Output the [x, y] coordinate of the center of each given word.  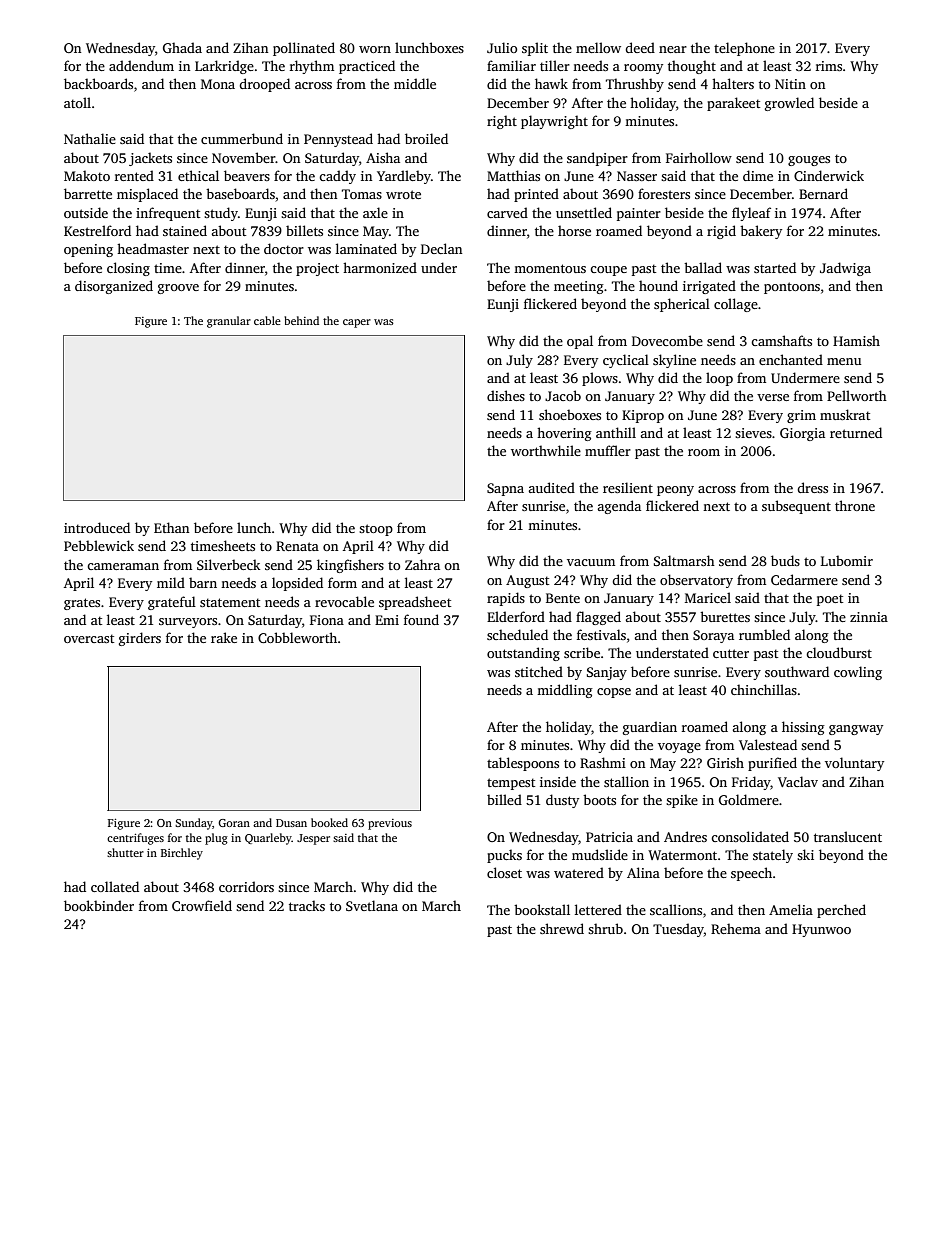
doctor [284, 248]
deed [640, 47]
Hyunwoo [821, 930]
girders [140, 639]
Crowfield [202, 905]
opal [580, 342]
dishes [506, 395]
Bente [563, 598]
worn [375, 49]
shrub [605, 928]
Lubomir [847, 560]
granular [229, 322]
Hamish [856, 340]
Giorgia [802, 434]
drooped [265, 85]
